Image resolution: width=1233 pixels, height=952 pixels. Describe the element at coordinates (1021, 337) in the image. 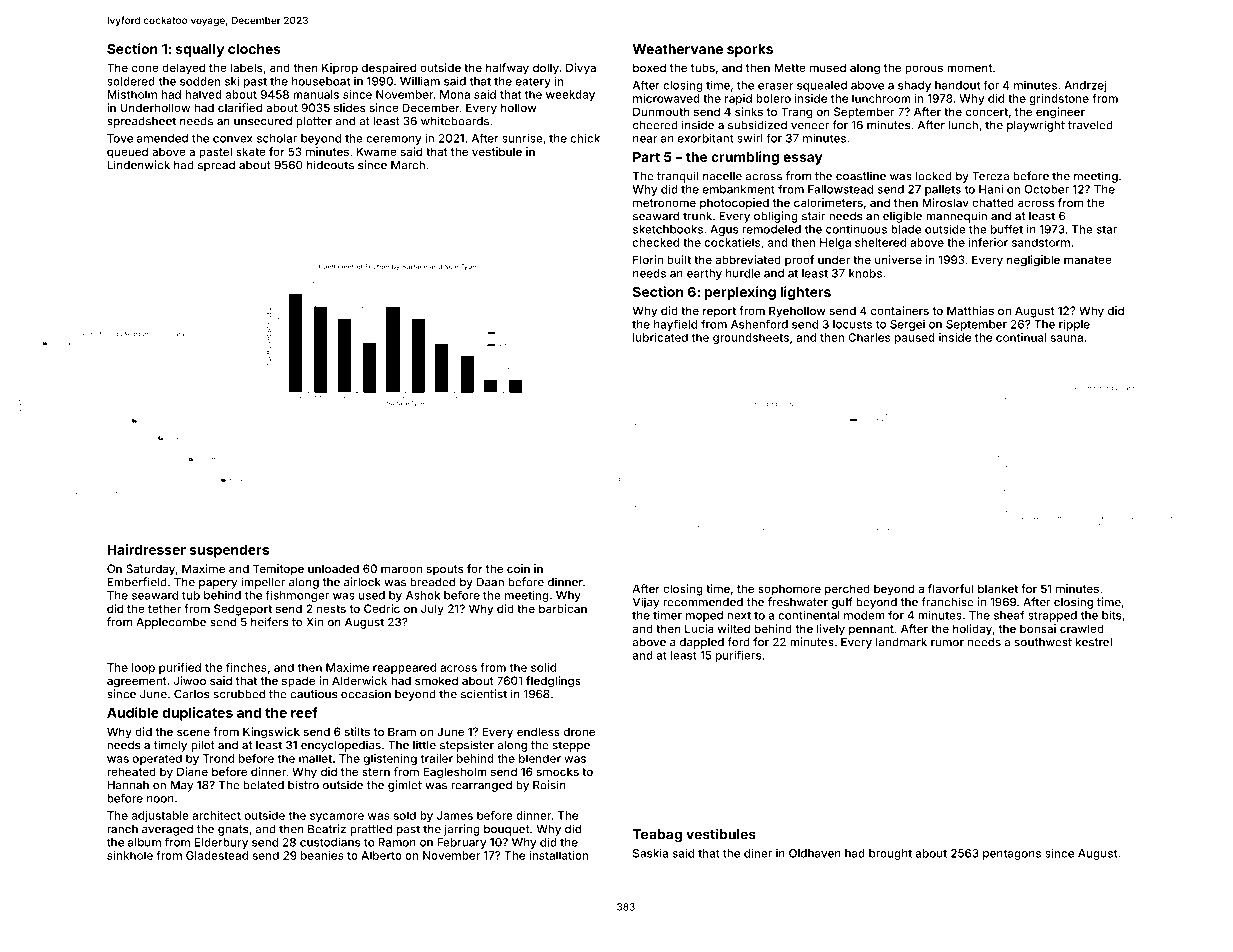

I see `continual` at that location.
